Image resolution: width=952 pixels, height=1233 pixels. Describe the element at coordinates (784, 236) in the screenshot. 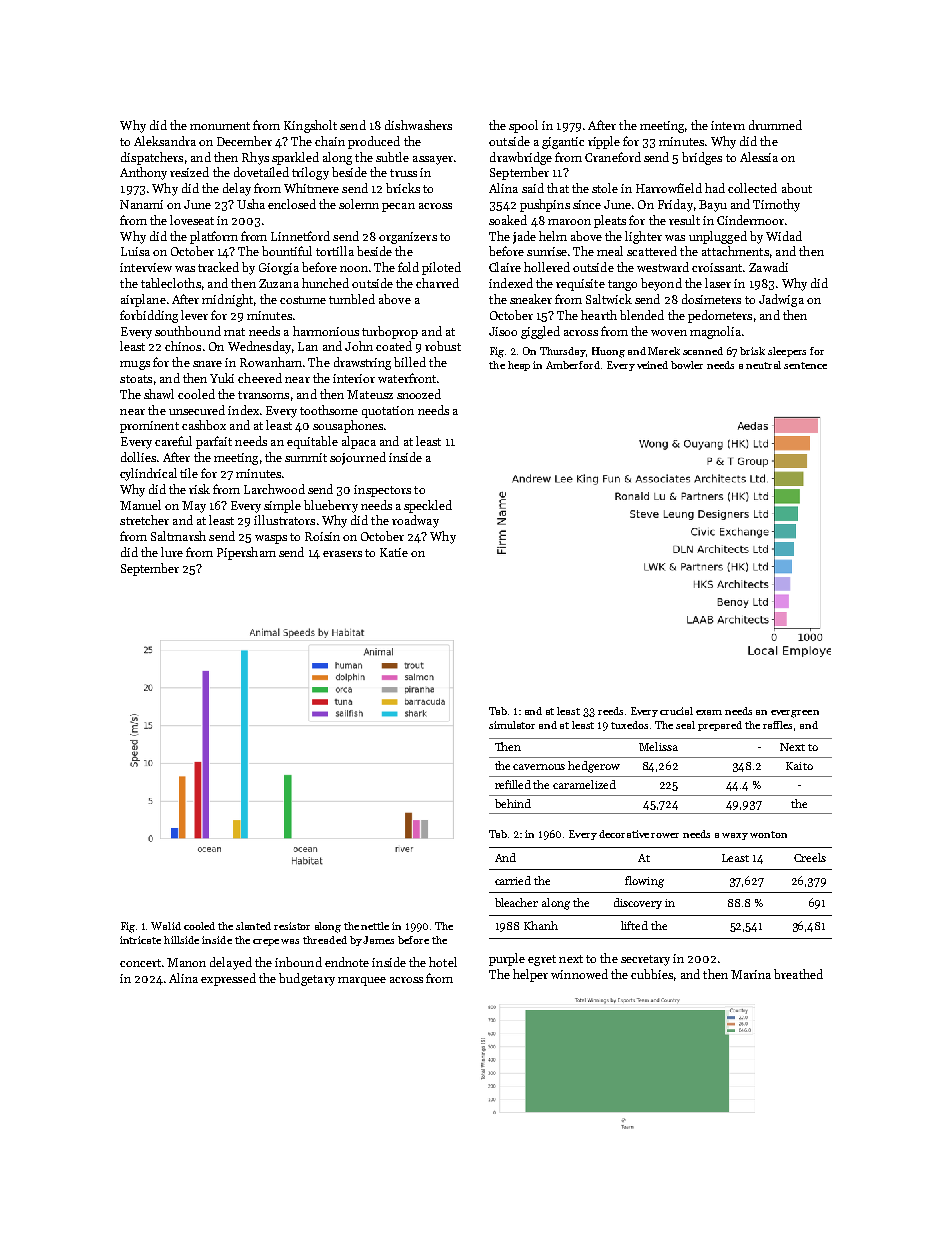

I see `Widad` at that location.
